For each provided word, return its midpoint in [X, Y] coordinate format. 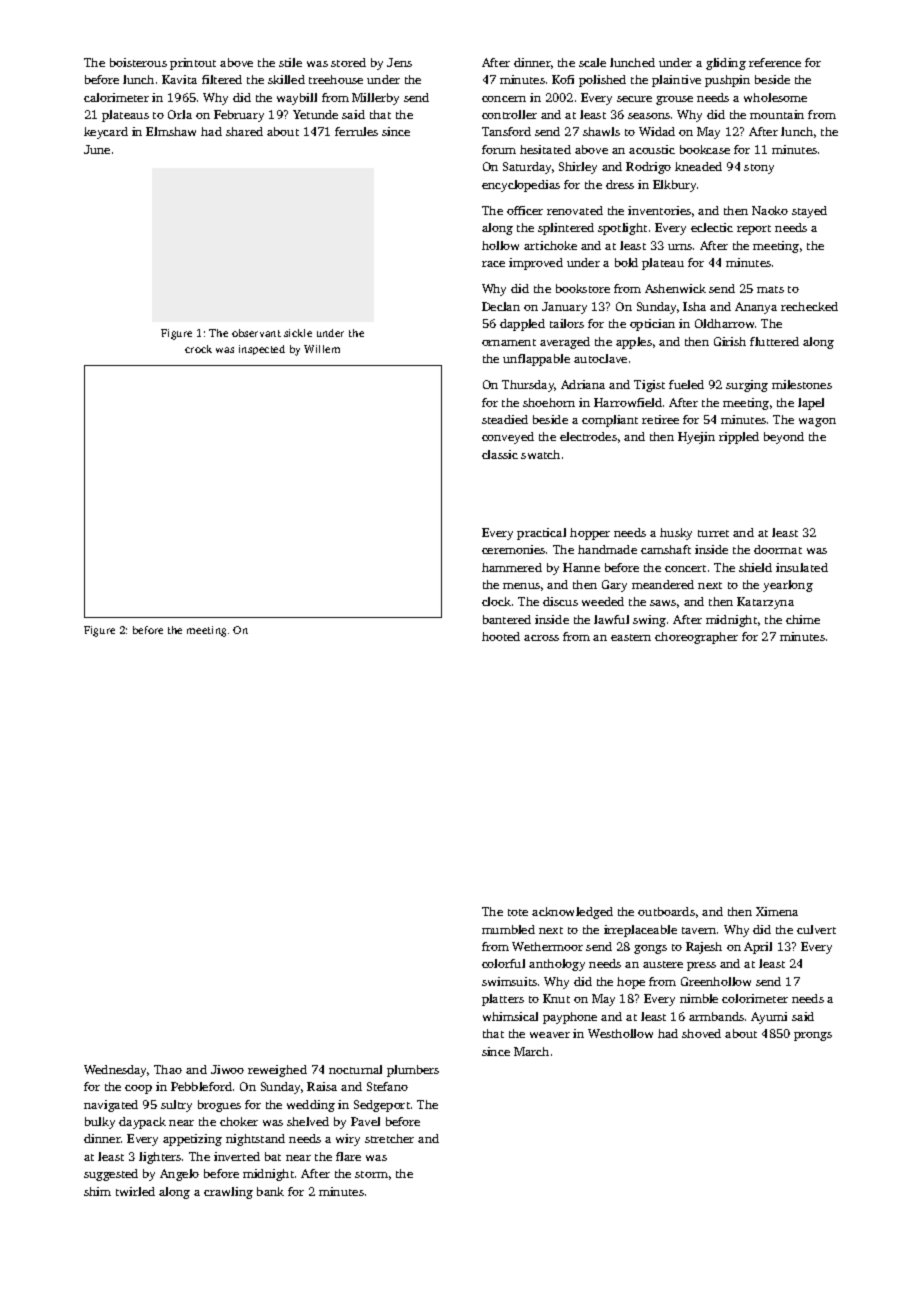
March [531, 1051]
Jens [399, 62]
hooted [501, 636]
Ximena [777, 911]
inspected [262, 350]
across [541, 638]
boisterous [138, 62]
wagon [817, 422]
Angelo [179, 1175]
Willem [322, 349]
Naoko [770, 210]
